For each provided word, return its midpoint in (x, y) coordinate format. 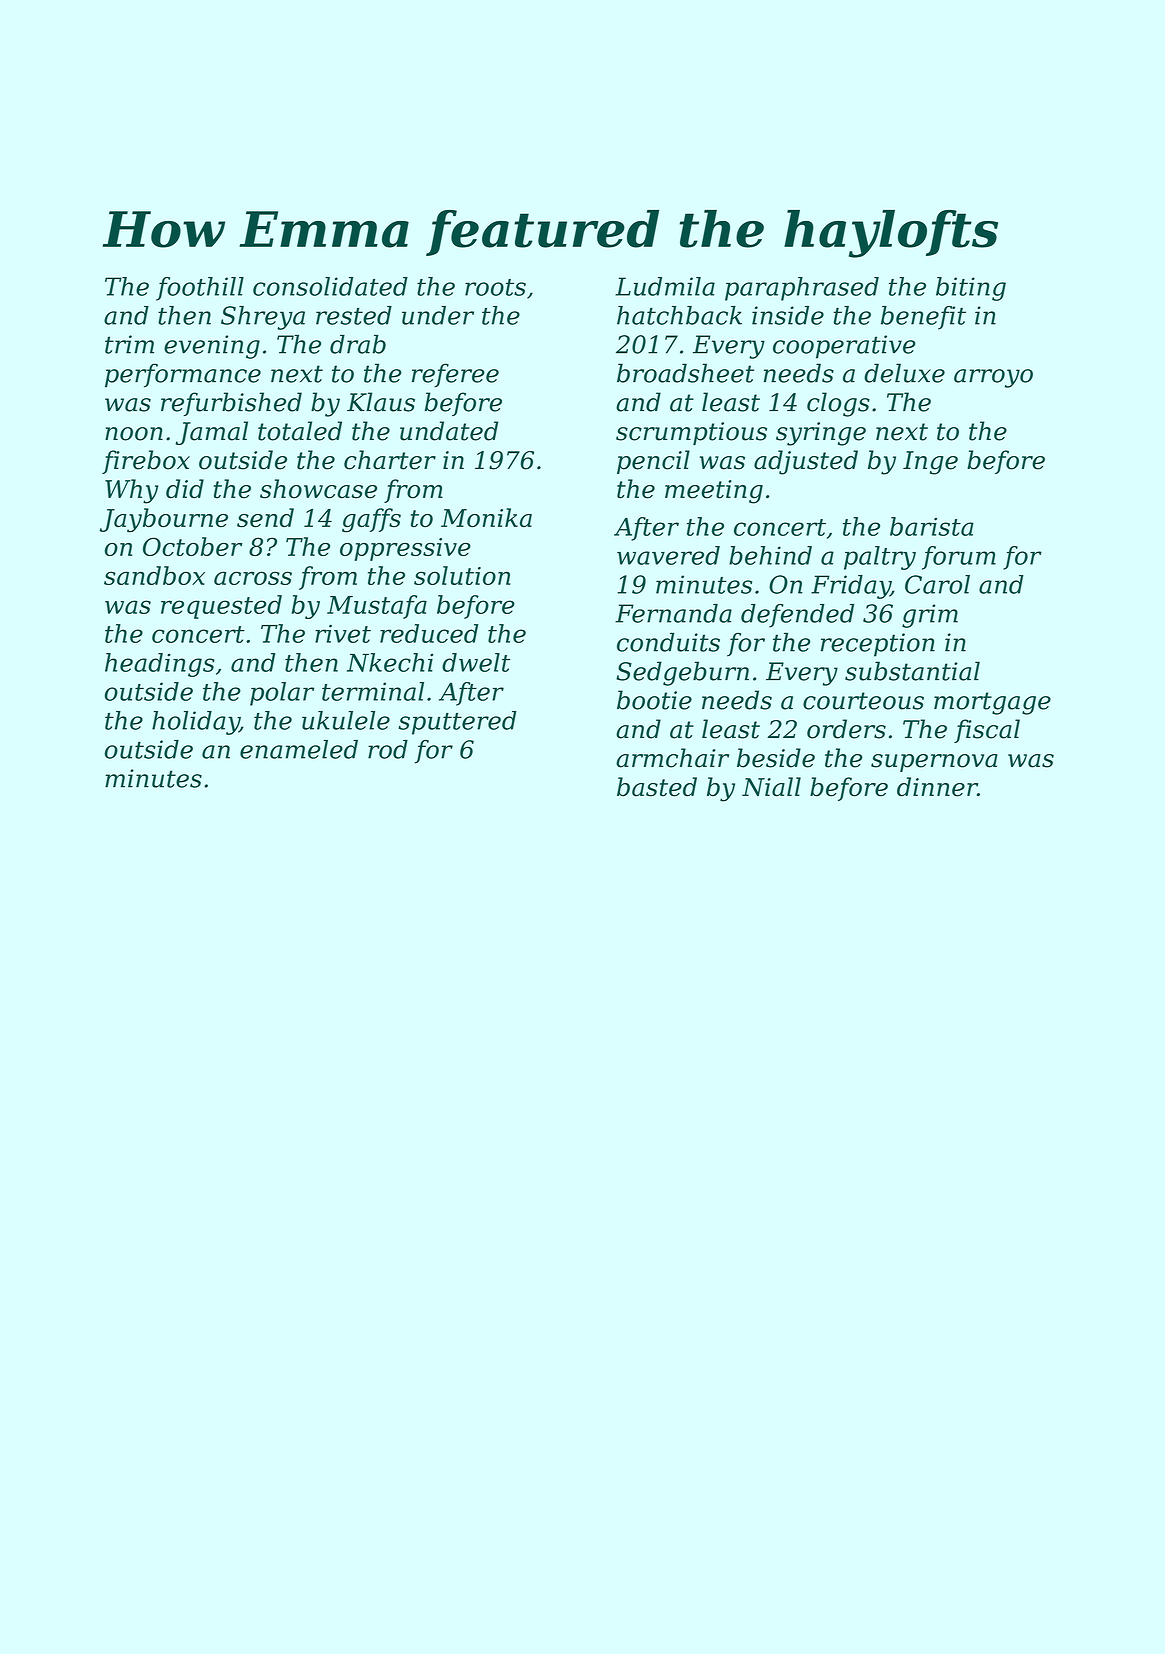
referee (455, 375)
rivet (343, 633)
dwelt (476, 662)
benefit (923, 318)
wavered (668, 555)
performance (183, 375)
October (192, 546)
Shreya (263, 318)
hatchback (679, 315)
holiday (196, 723)
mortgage (992, 703)
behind (770, 555)
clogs (838, 404)
